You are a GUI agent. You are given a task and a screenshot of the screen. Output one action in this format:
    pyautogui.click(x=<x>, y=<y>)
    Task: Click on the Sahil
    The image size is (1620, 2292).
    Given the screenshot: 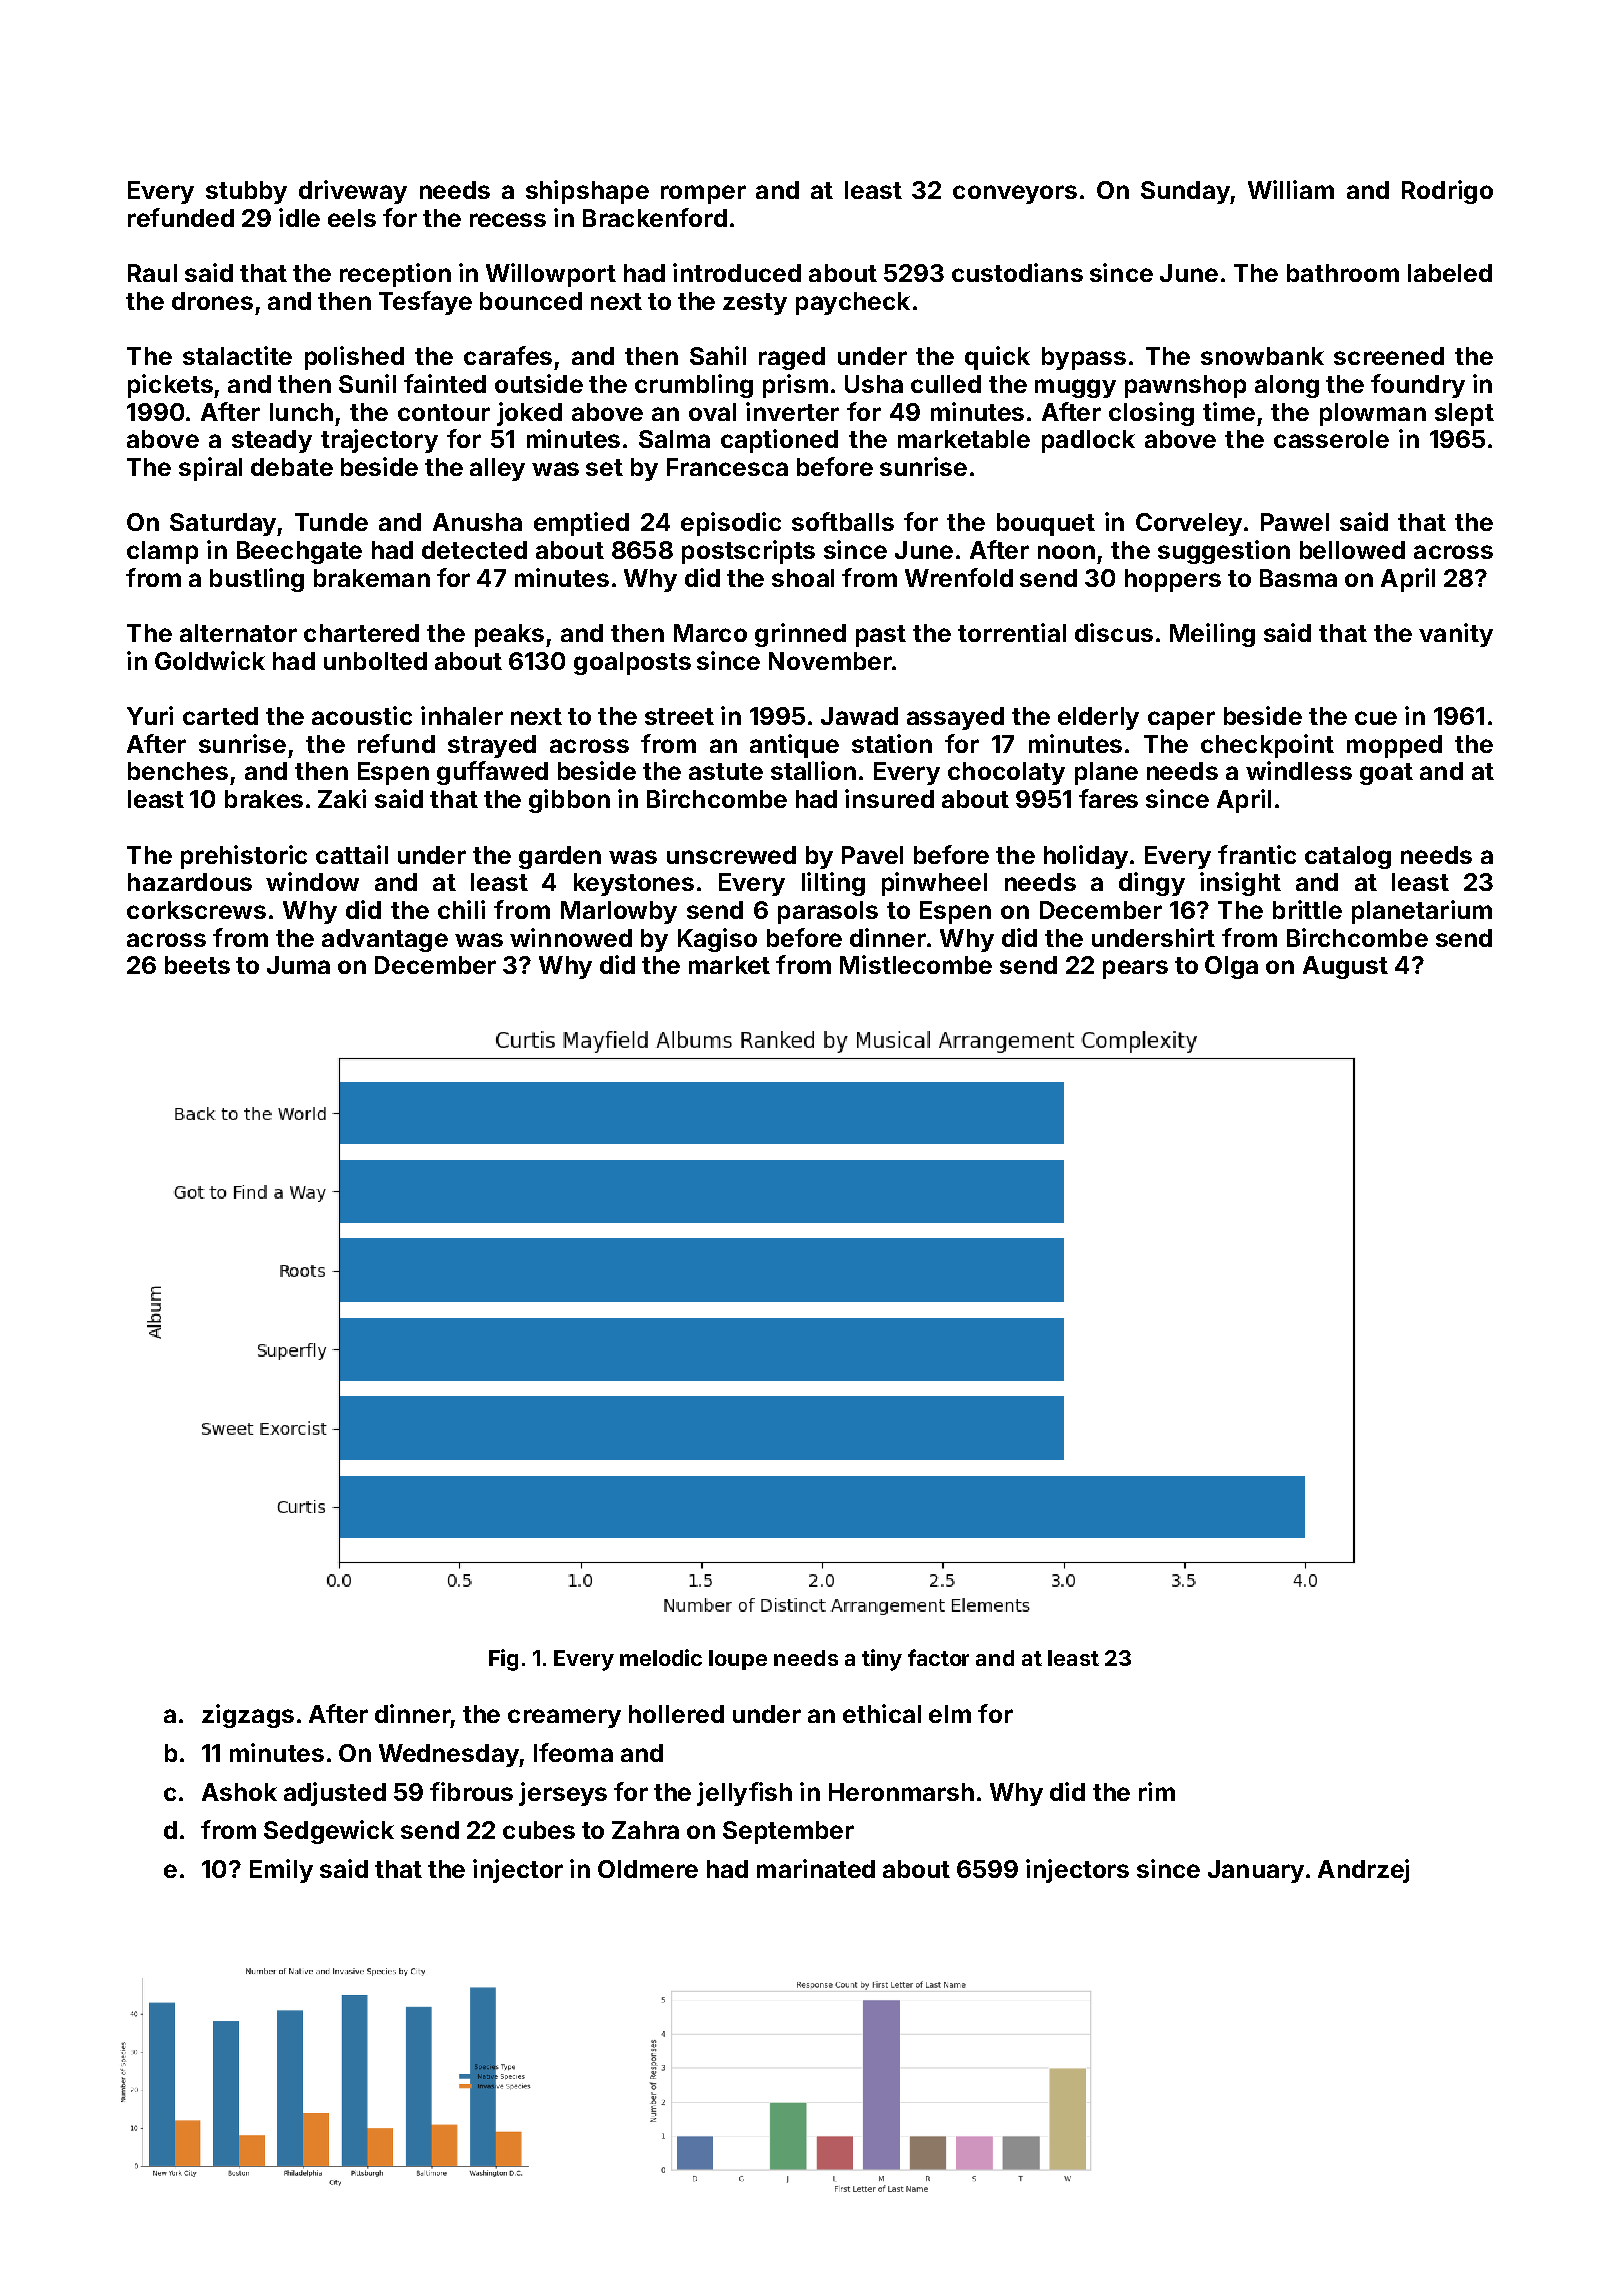 What is the action you would take?
    pyautogui.click(x=718, y=355)
